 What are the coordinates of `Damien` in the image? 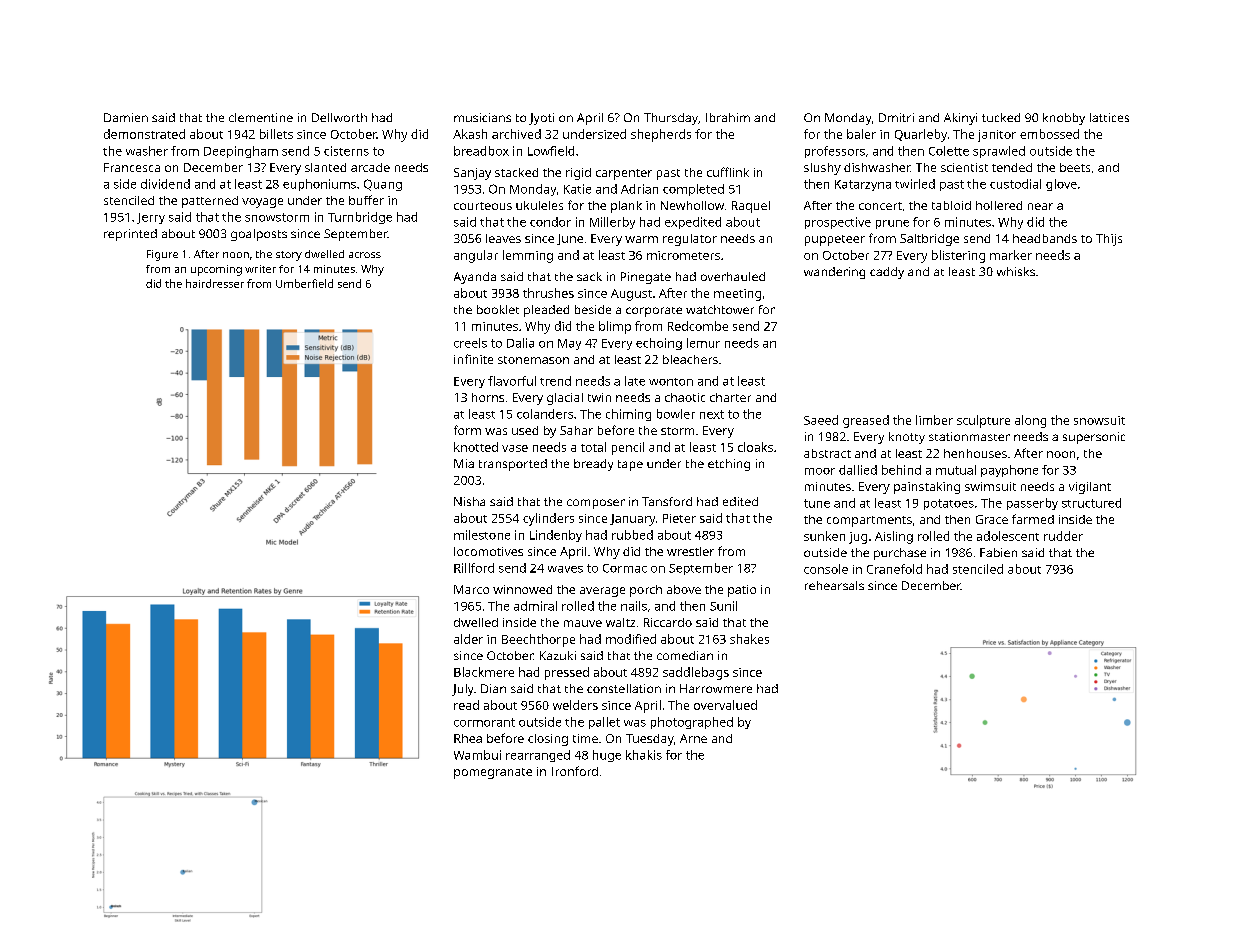 It's located at (126, 117).
